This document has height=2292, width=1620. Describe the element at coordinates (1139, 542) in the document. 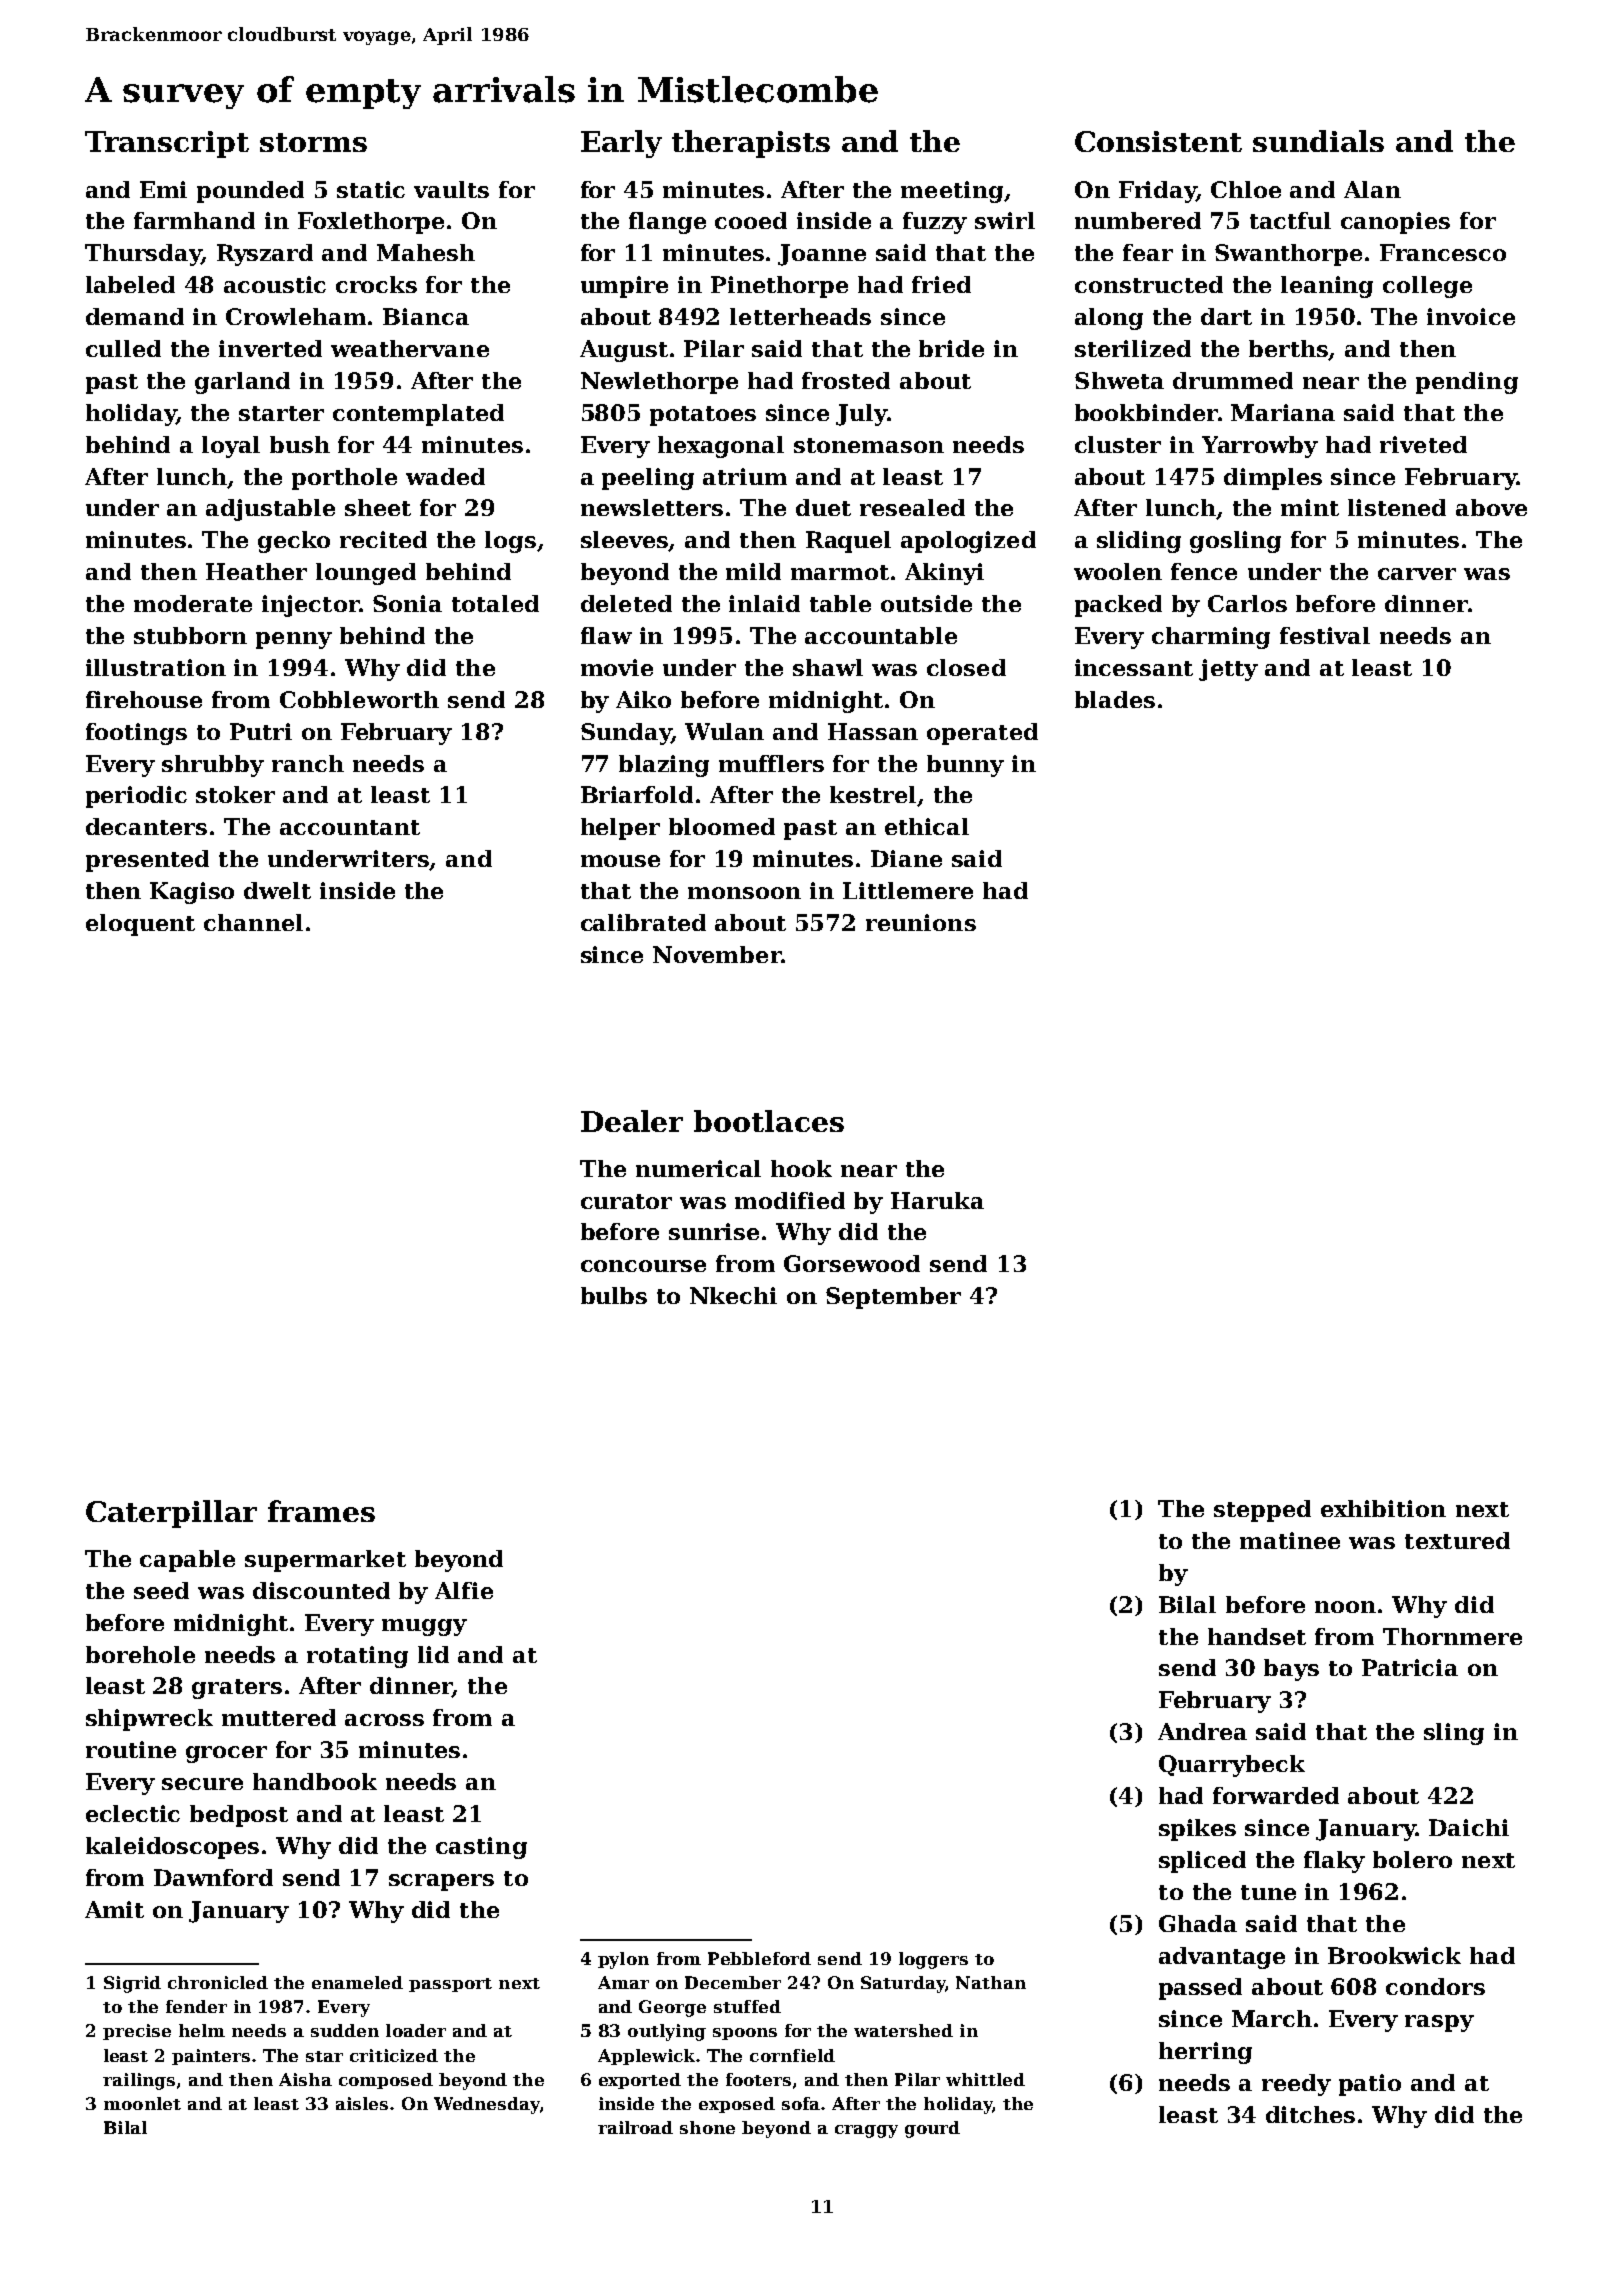

I see `sliding` at that location.
